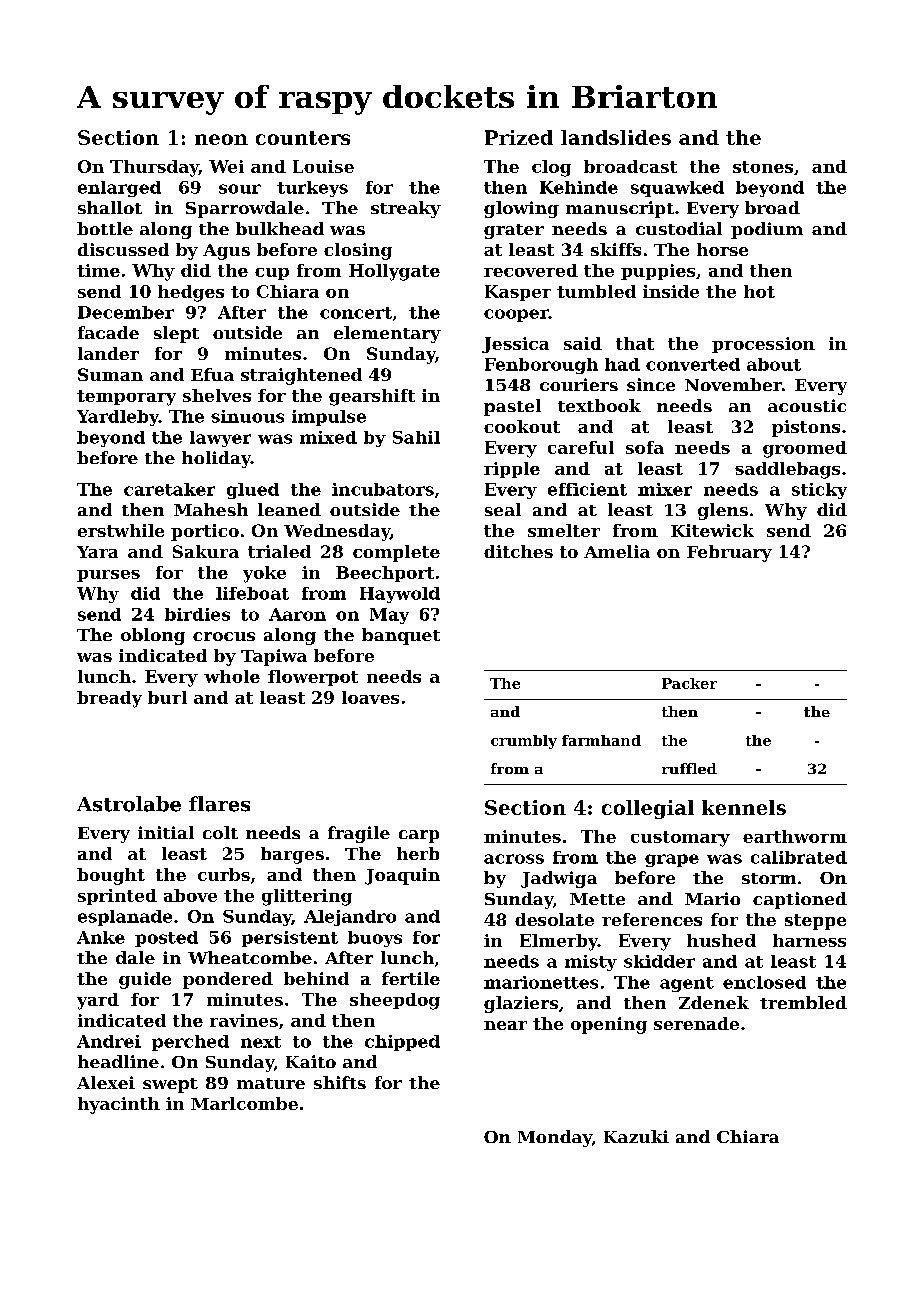 The height and width of the document is (1311, 924). What do you see at coordinates (313, 678) in the document?
I see `flowerpot` at bounding box center [313, 678].
